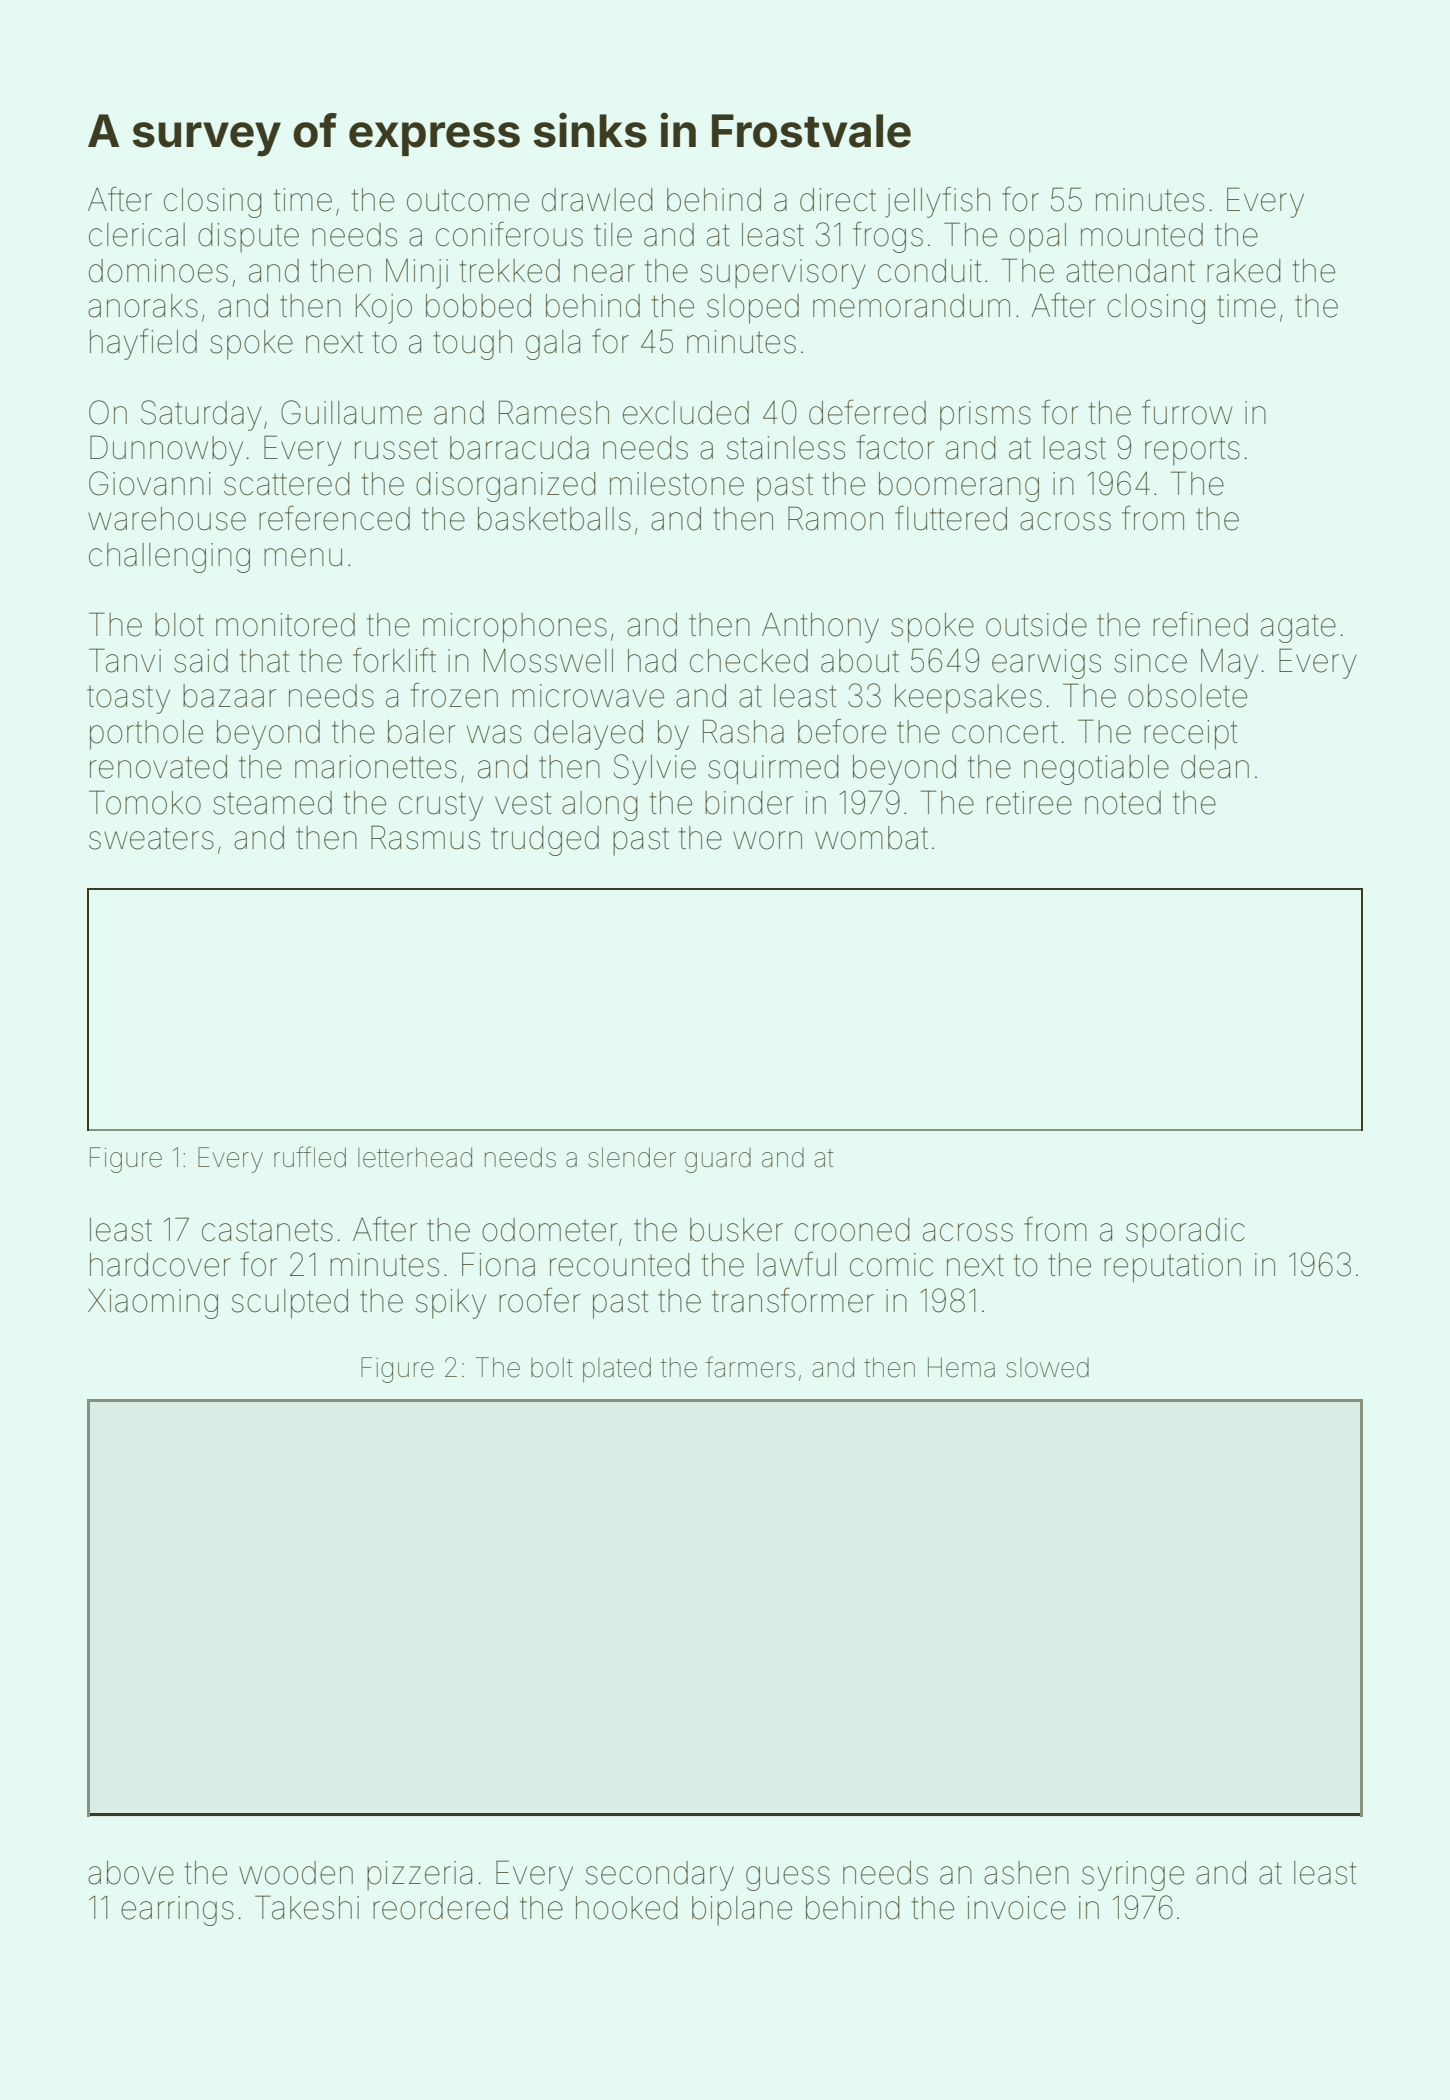 This image has height=2100, width=1450. What do you see at coordinates (1243, 271) in the image?
I see `raked` at bounding box center [1243, 271].
